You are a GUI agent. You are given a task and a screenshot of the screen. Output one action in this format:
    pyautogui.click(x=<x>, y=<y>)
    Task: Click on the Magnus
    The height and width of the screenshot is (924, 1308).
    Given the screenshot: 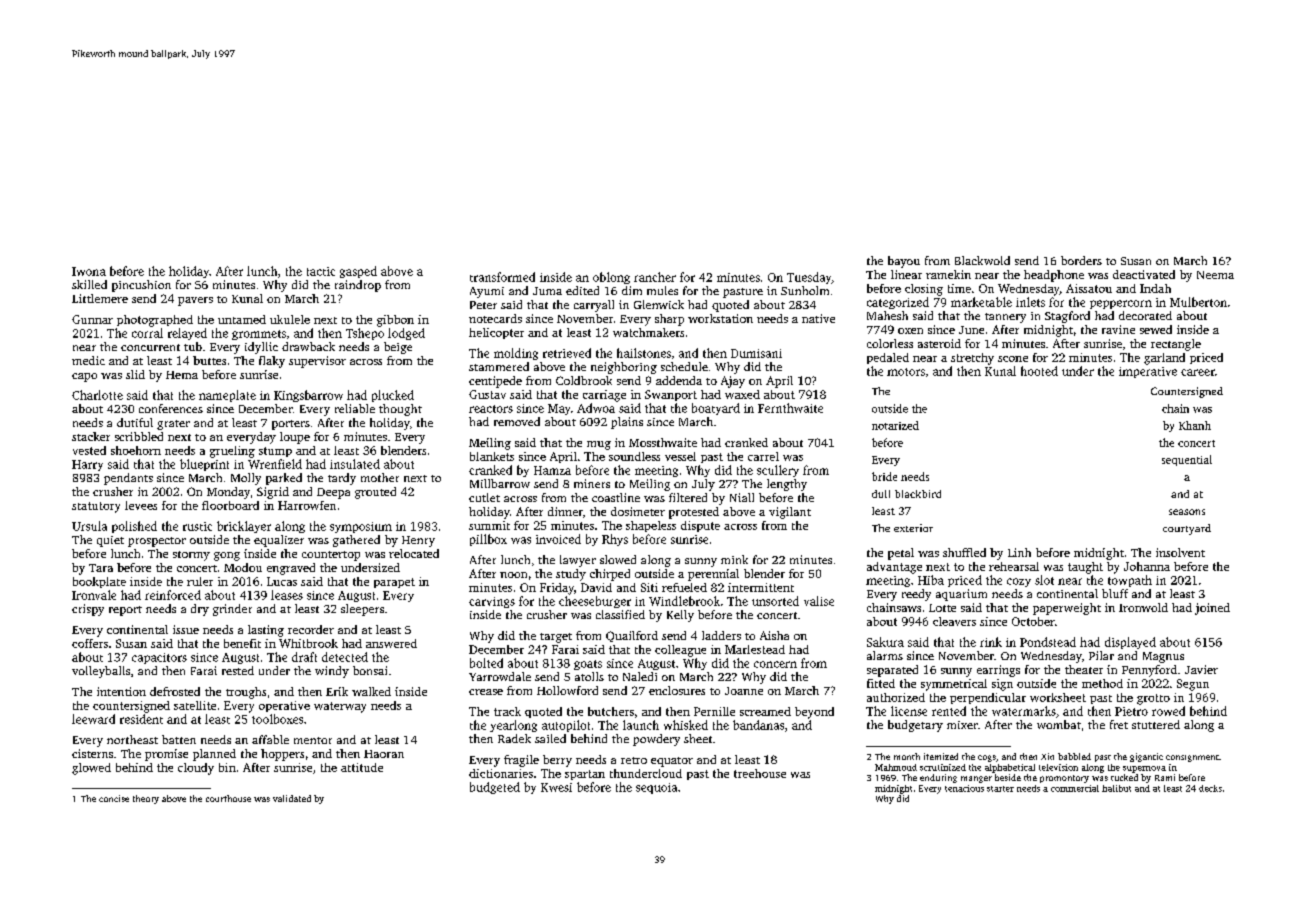 What is the action you would take?
    pyautogui.click(x=1163, y=657)
